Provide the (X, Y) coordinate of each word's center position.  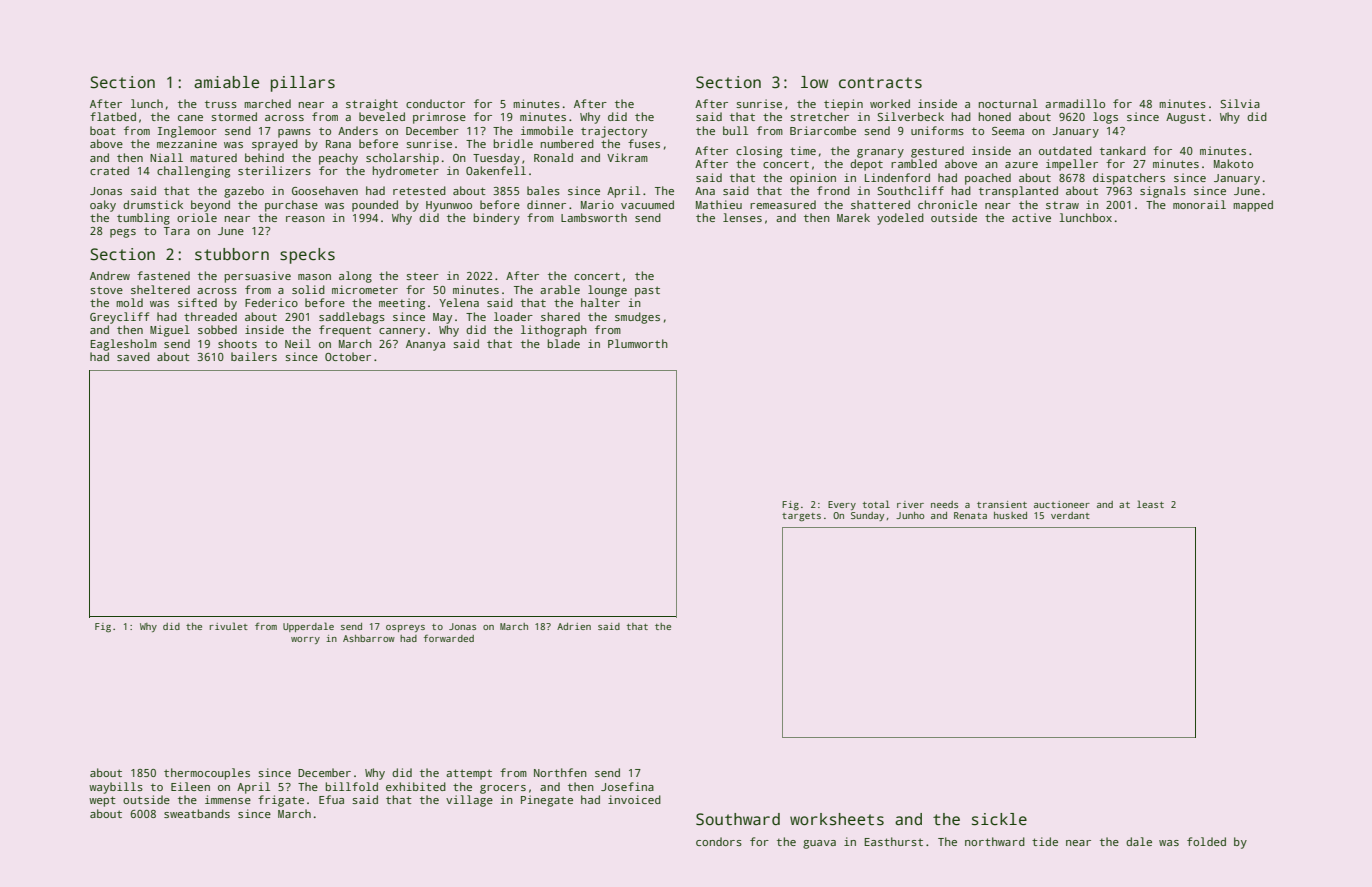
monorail (1199, 204)
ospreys (405, 628)
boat (103, 130)
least (1150, 504)
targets (801, 517)
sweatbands (197, 813)
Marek (853, 217)
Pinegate (547, 801)
